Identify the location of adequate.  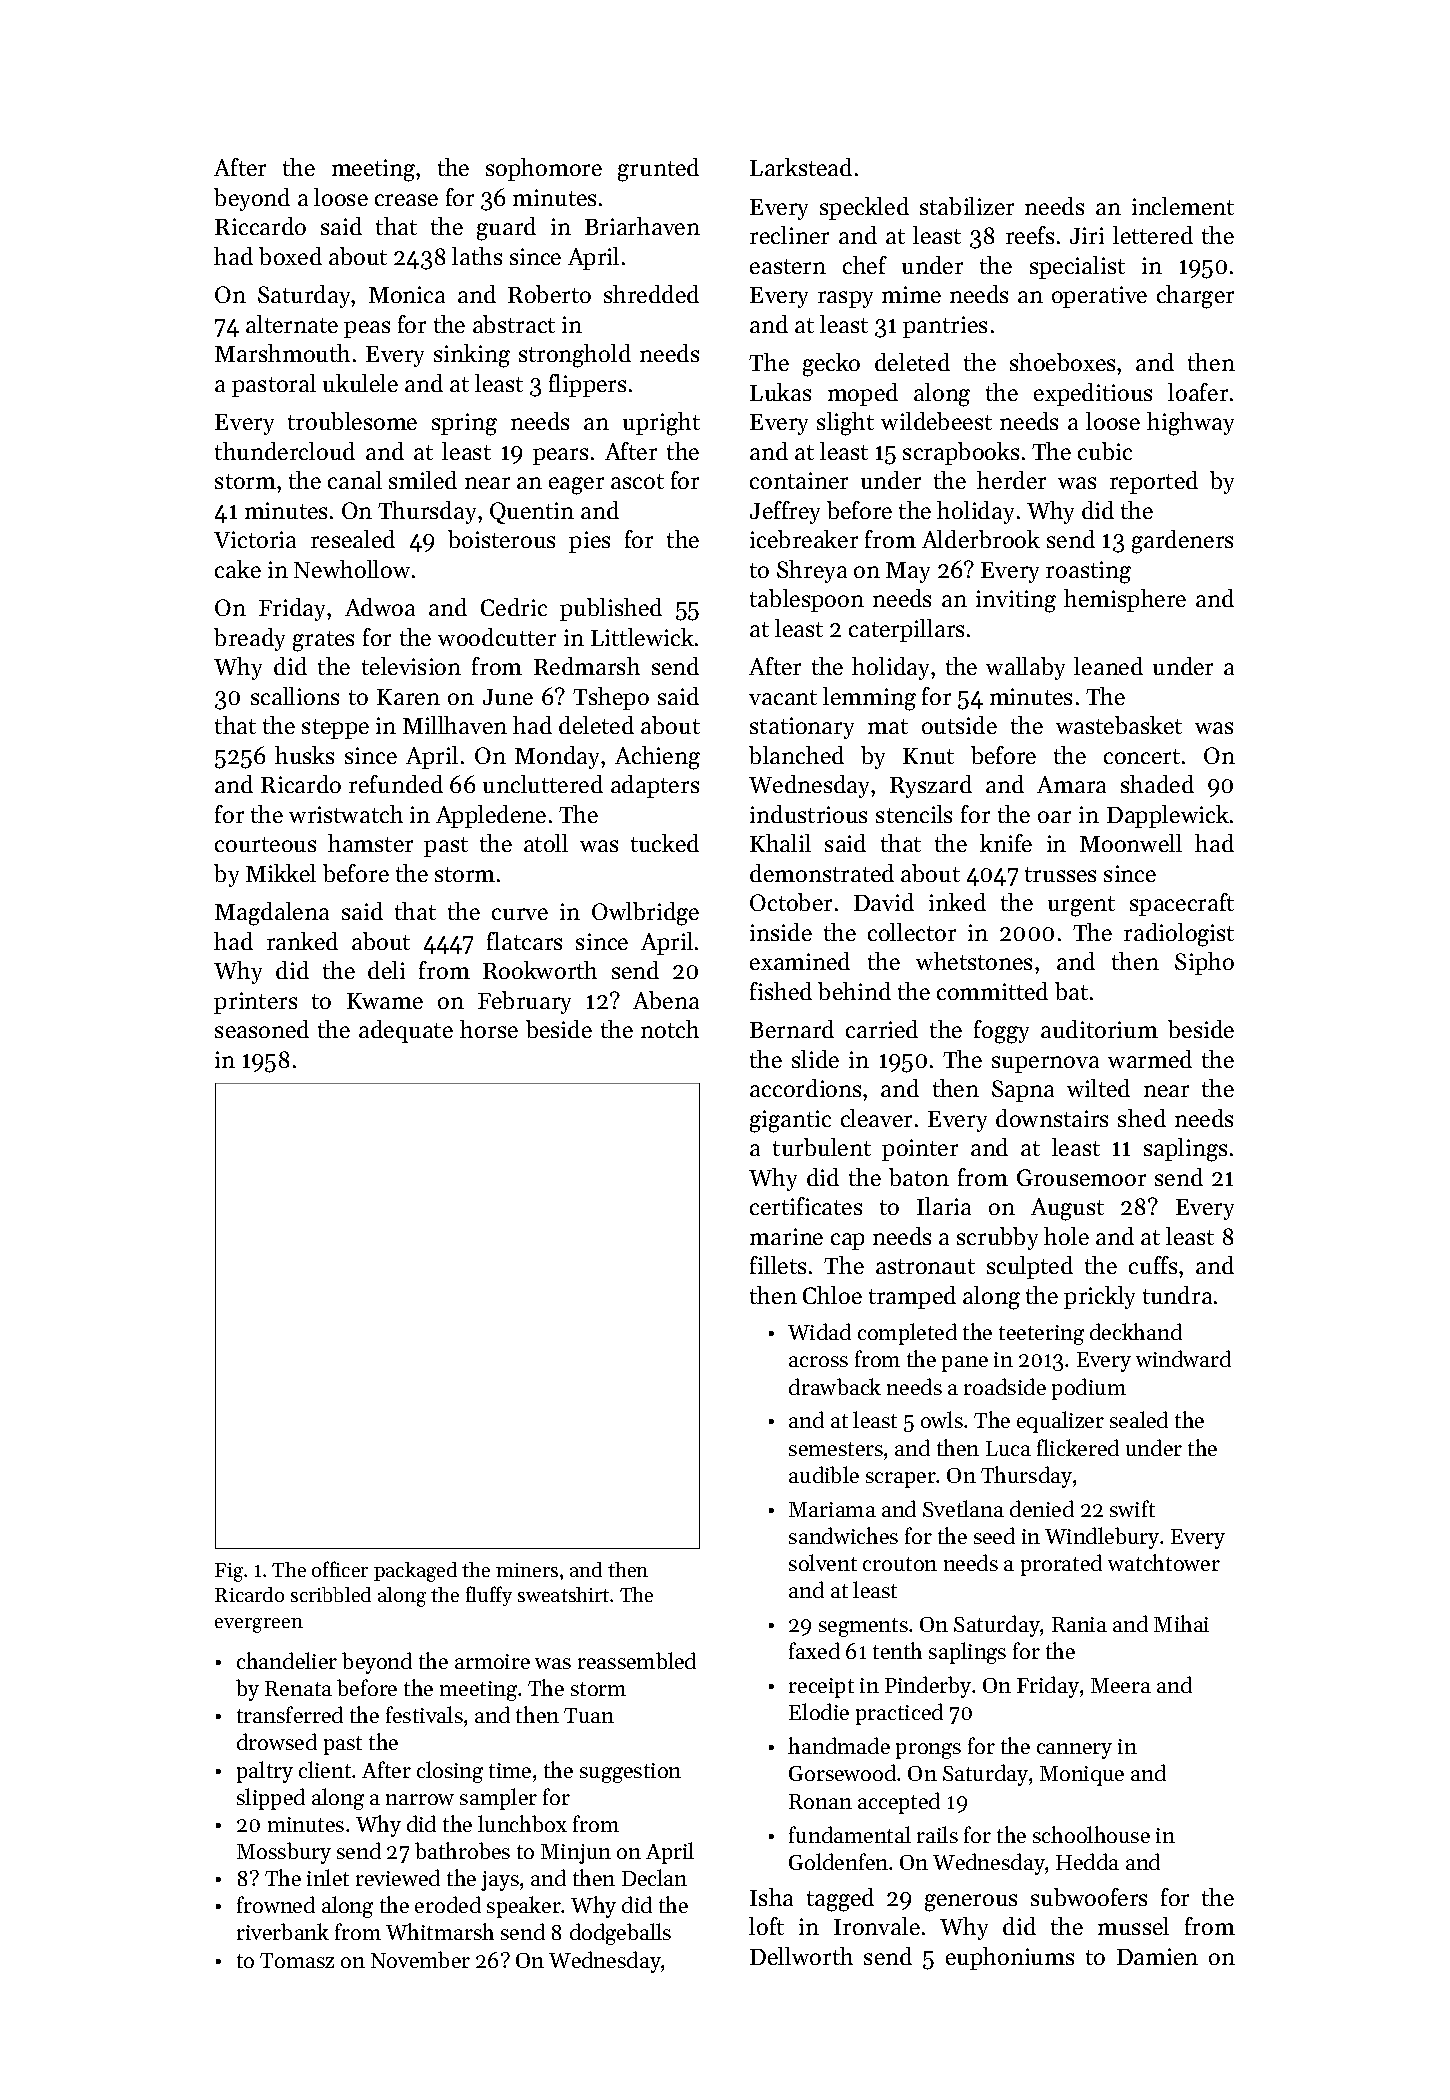
(406, 1031).
